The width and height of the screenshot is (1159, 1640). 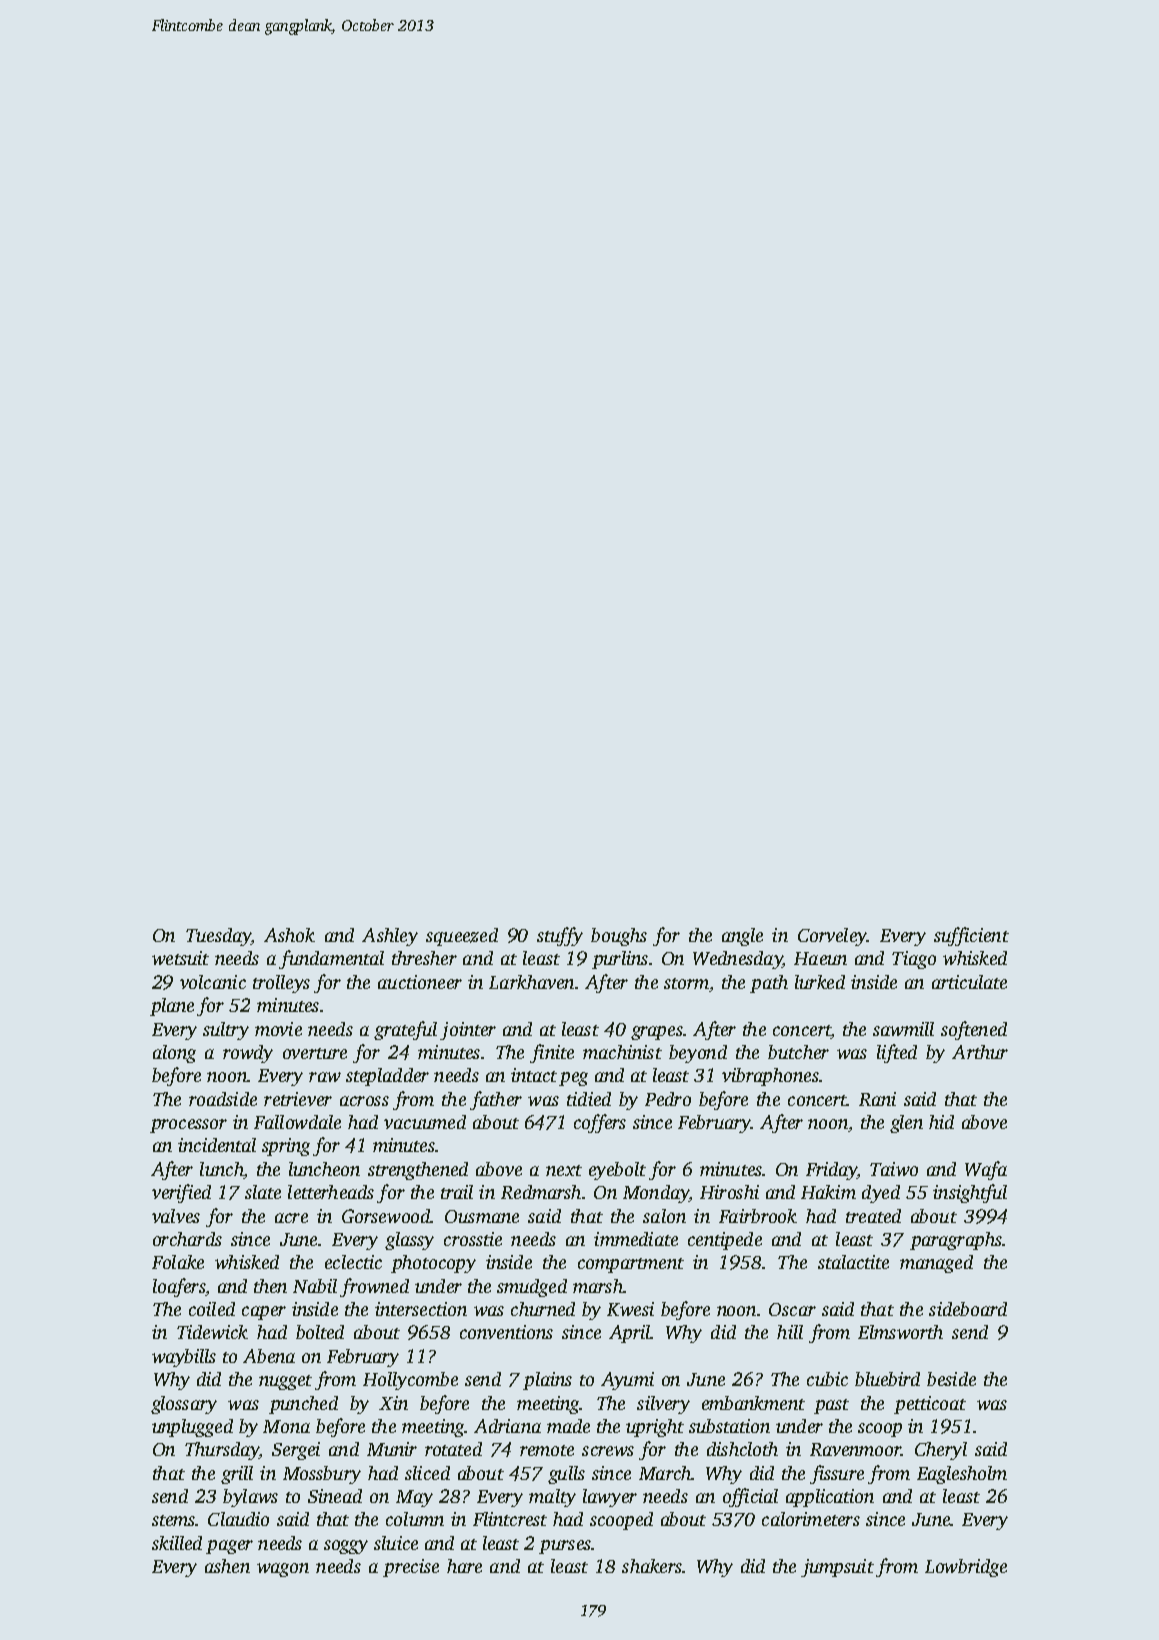 What do you see at coordinates (941, 1122) in the screenshot?
I see `hid` at bounding box center [941, 1122].
